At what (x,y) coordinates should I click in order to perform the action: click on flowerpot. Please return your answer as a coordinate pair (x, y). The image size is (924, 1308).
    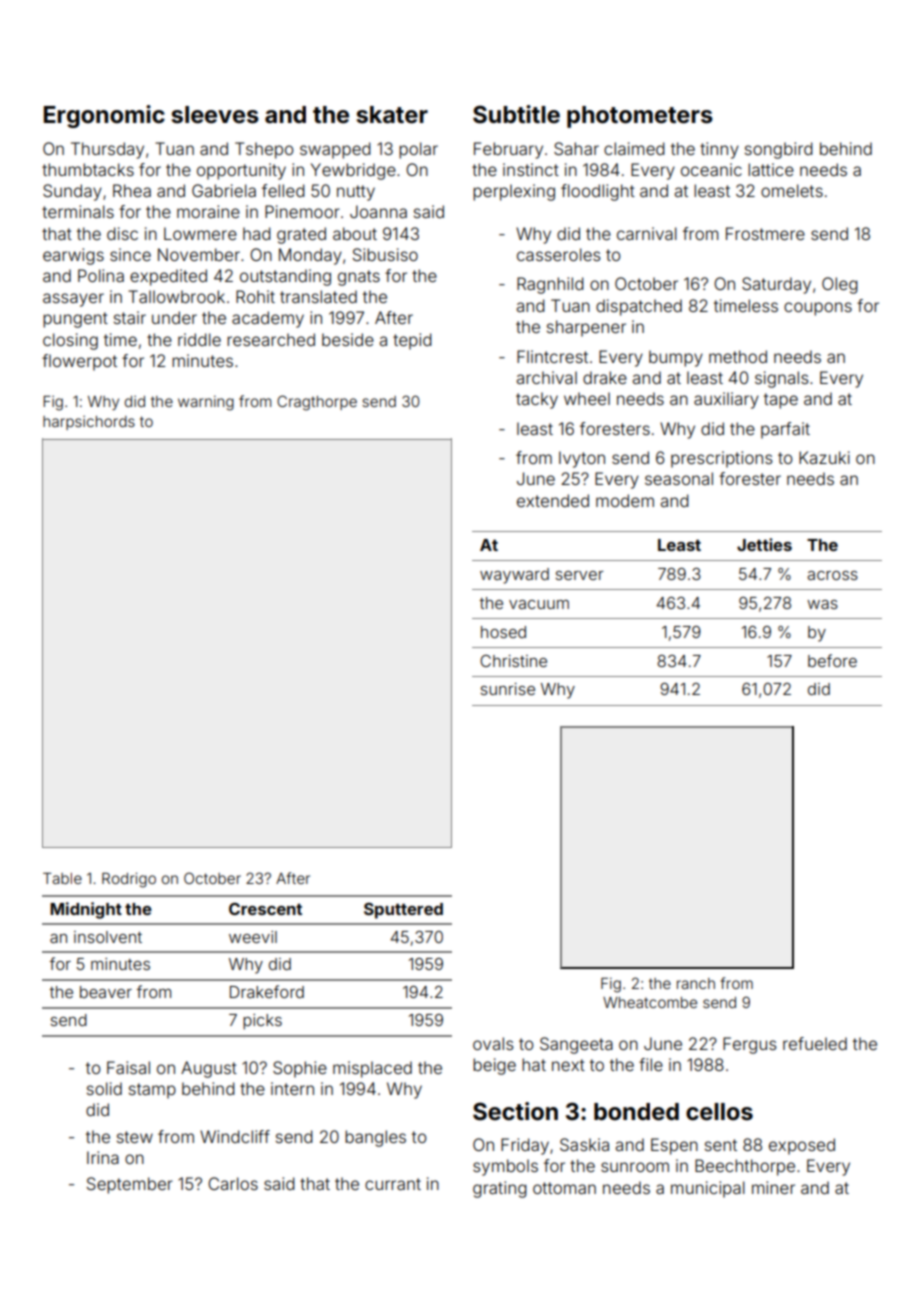
    Looking at the image, I should click on (79, 362).
